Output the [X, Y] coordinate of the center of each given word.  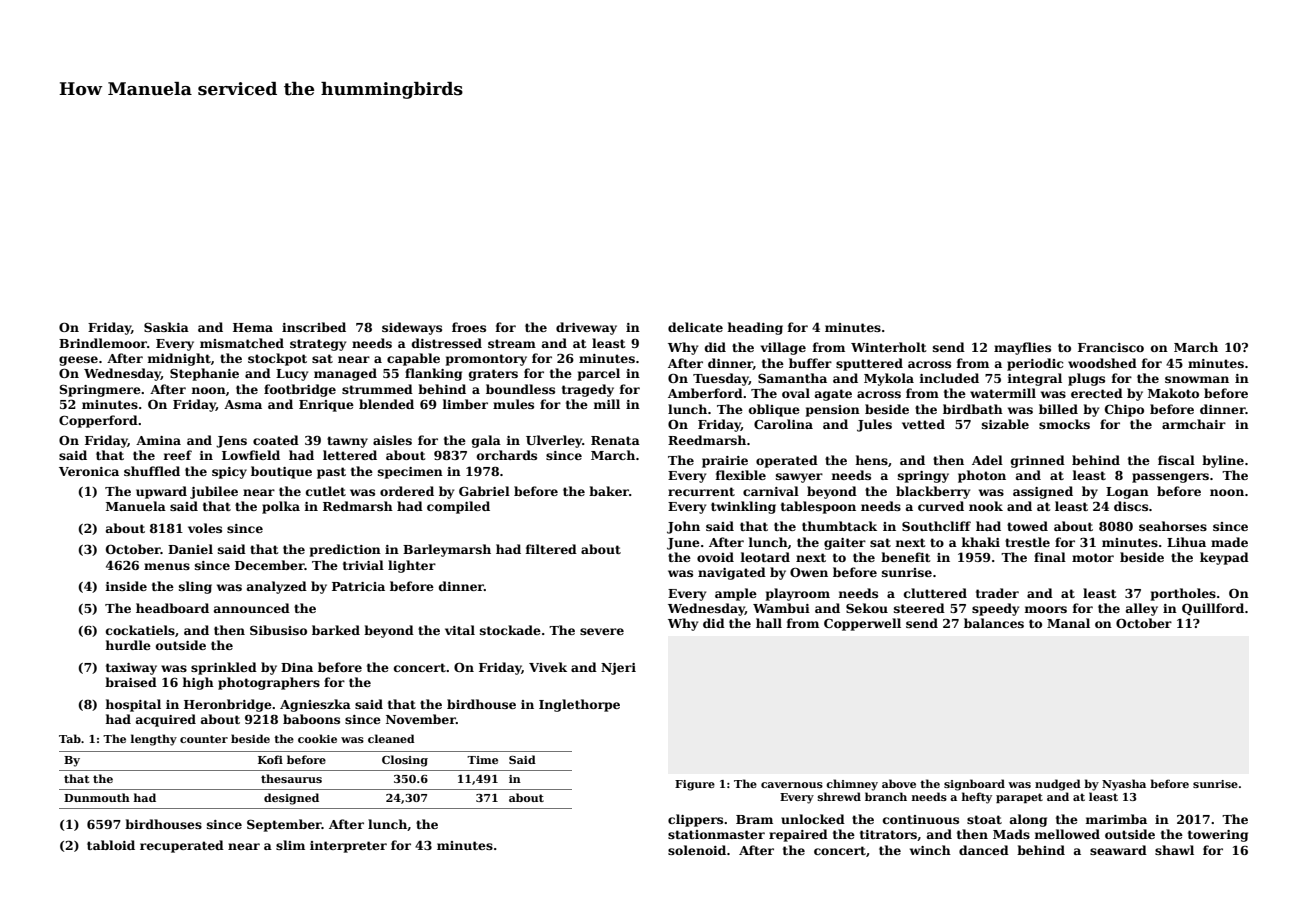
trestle [1027, 542]
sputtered [869, 364]
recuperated [182, 846]
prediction [345, 550]
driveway [586, 328]
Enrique [326, 406]
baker [609, 491]
